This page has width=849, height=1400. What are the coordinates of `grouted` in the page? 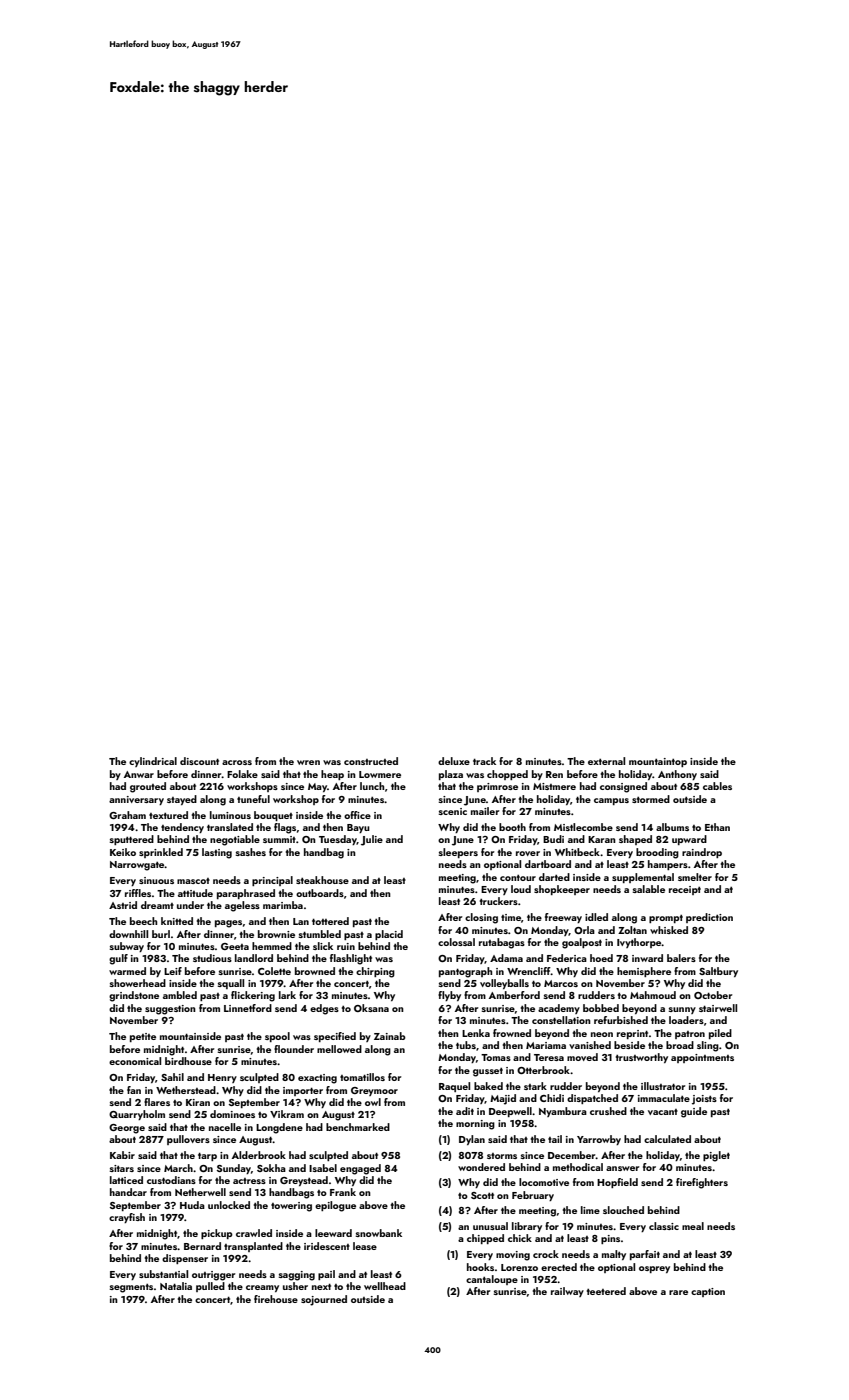 It's located at (148, 787).
